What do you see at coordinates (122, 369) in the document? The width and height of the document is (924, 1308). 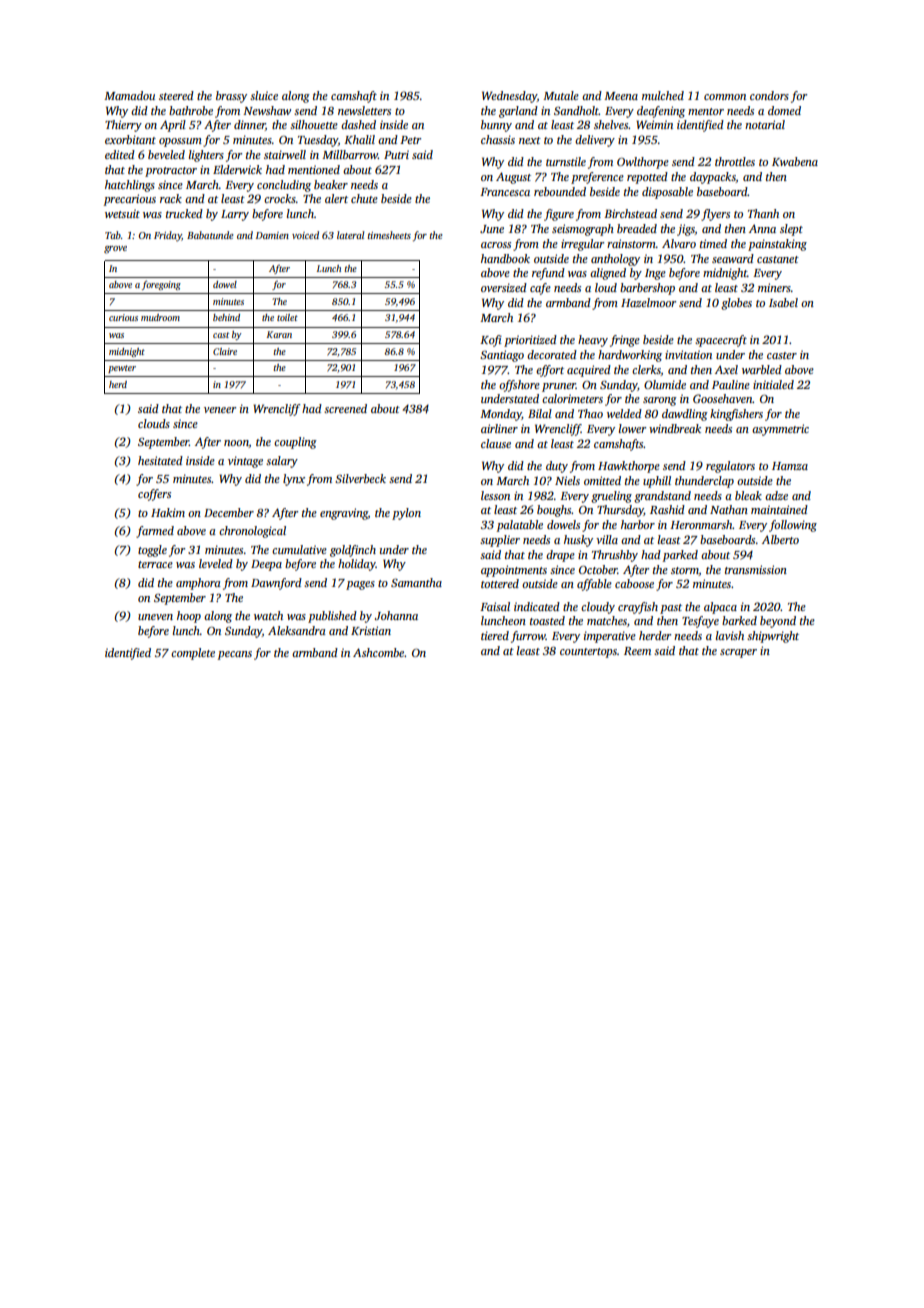 I see `pewter` at bounding box center [122, 369].
